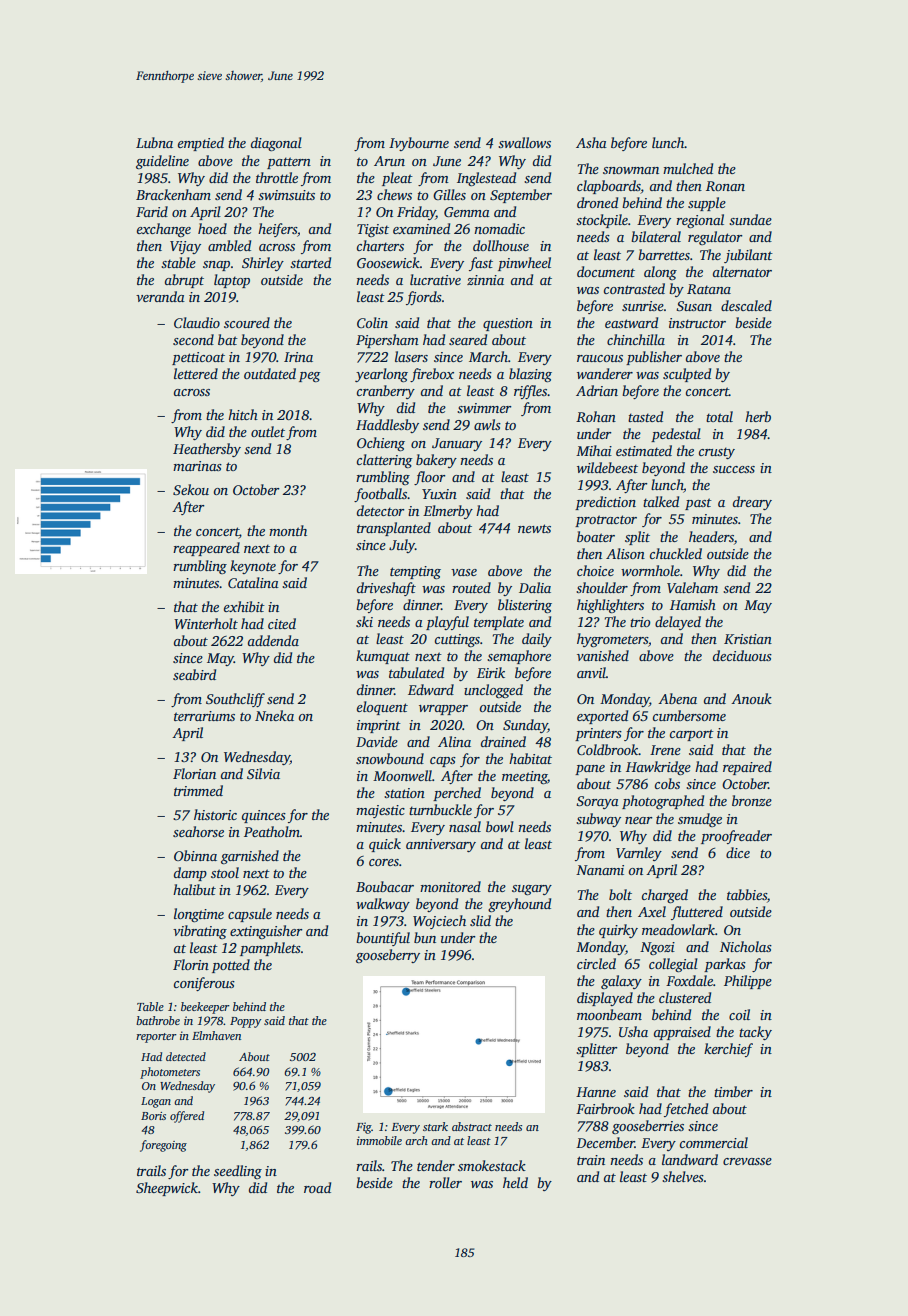 The height and width of the image is (1316, 908). I want to click on Anouk, so click(751, 698).
